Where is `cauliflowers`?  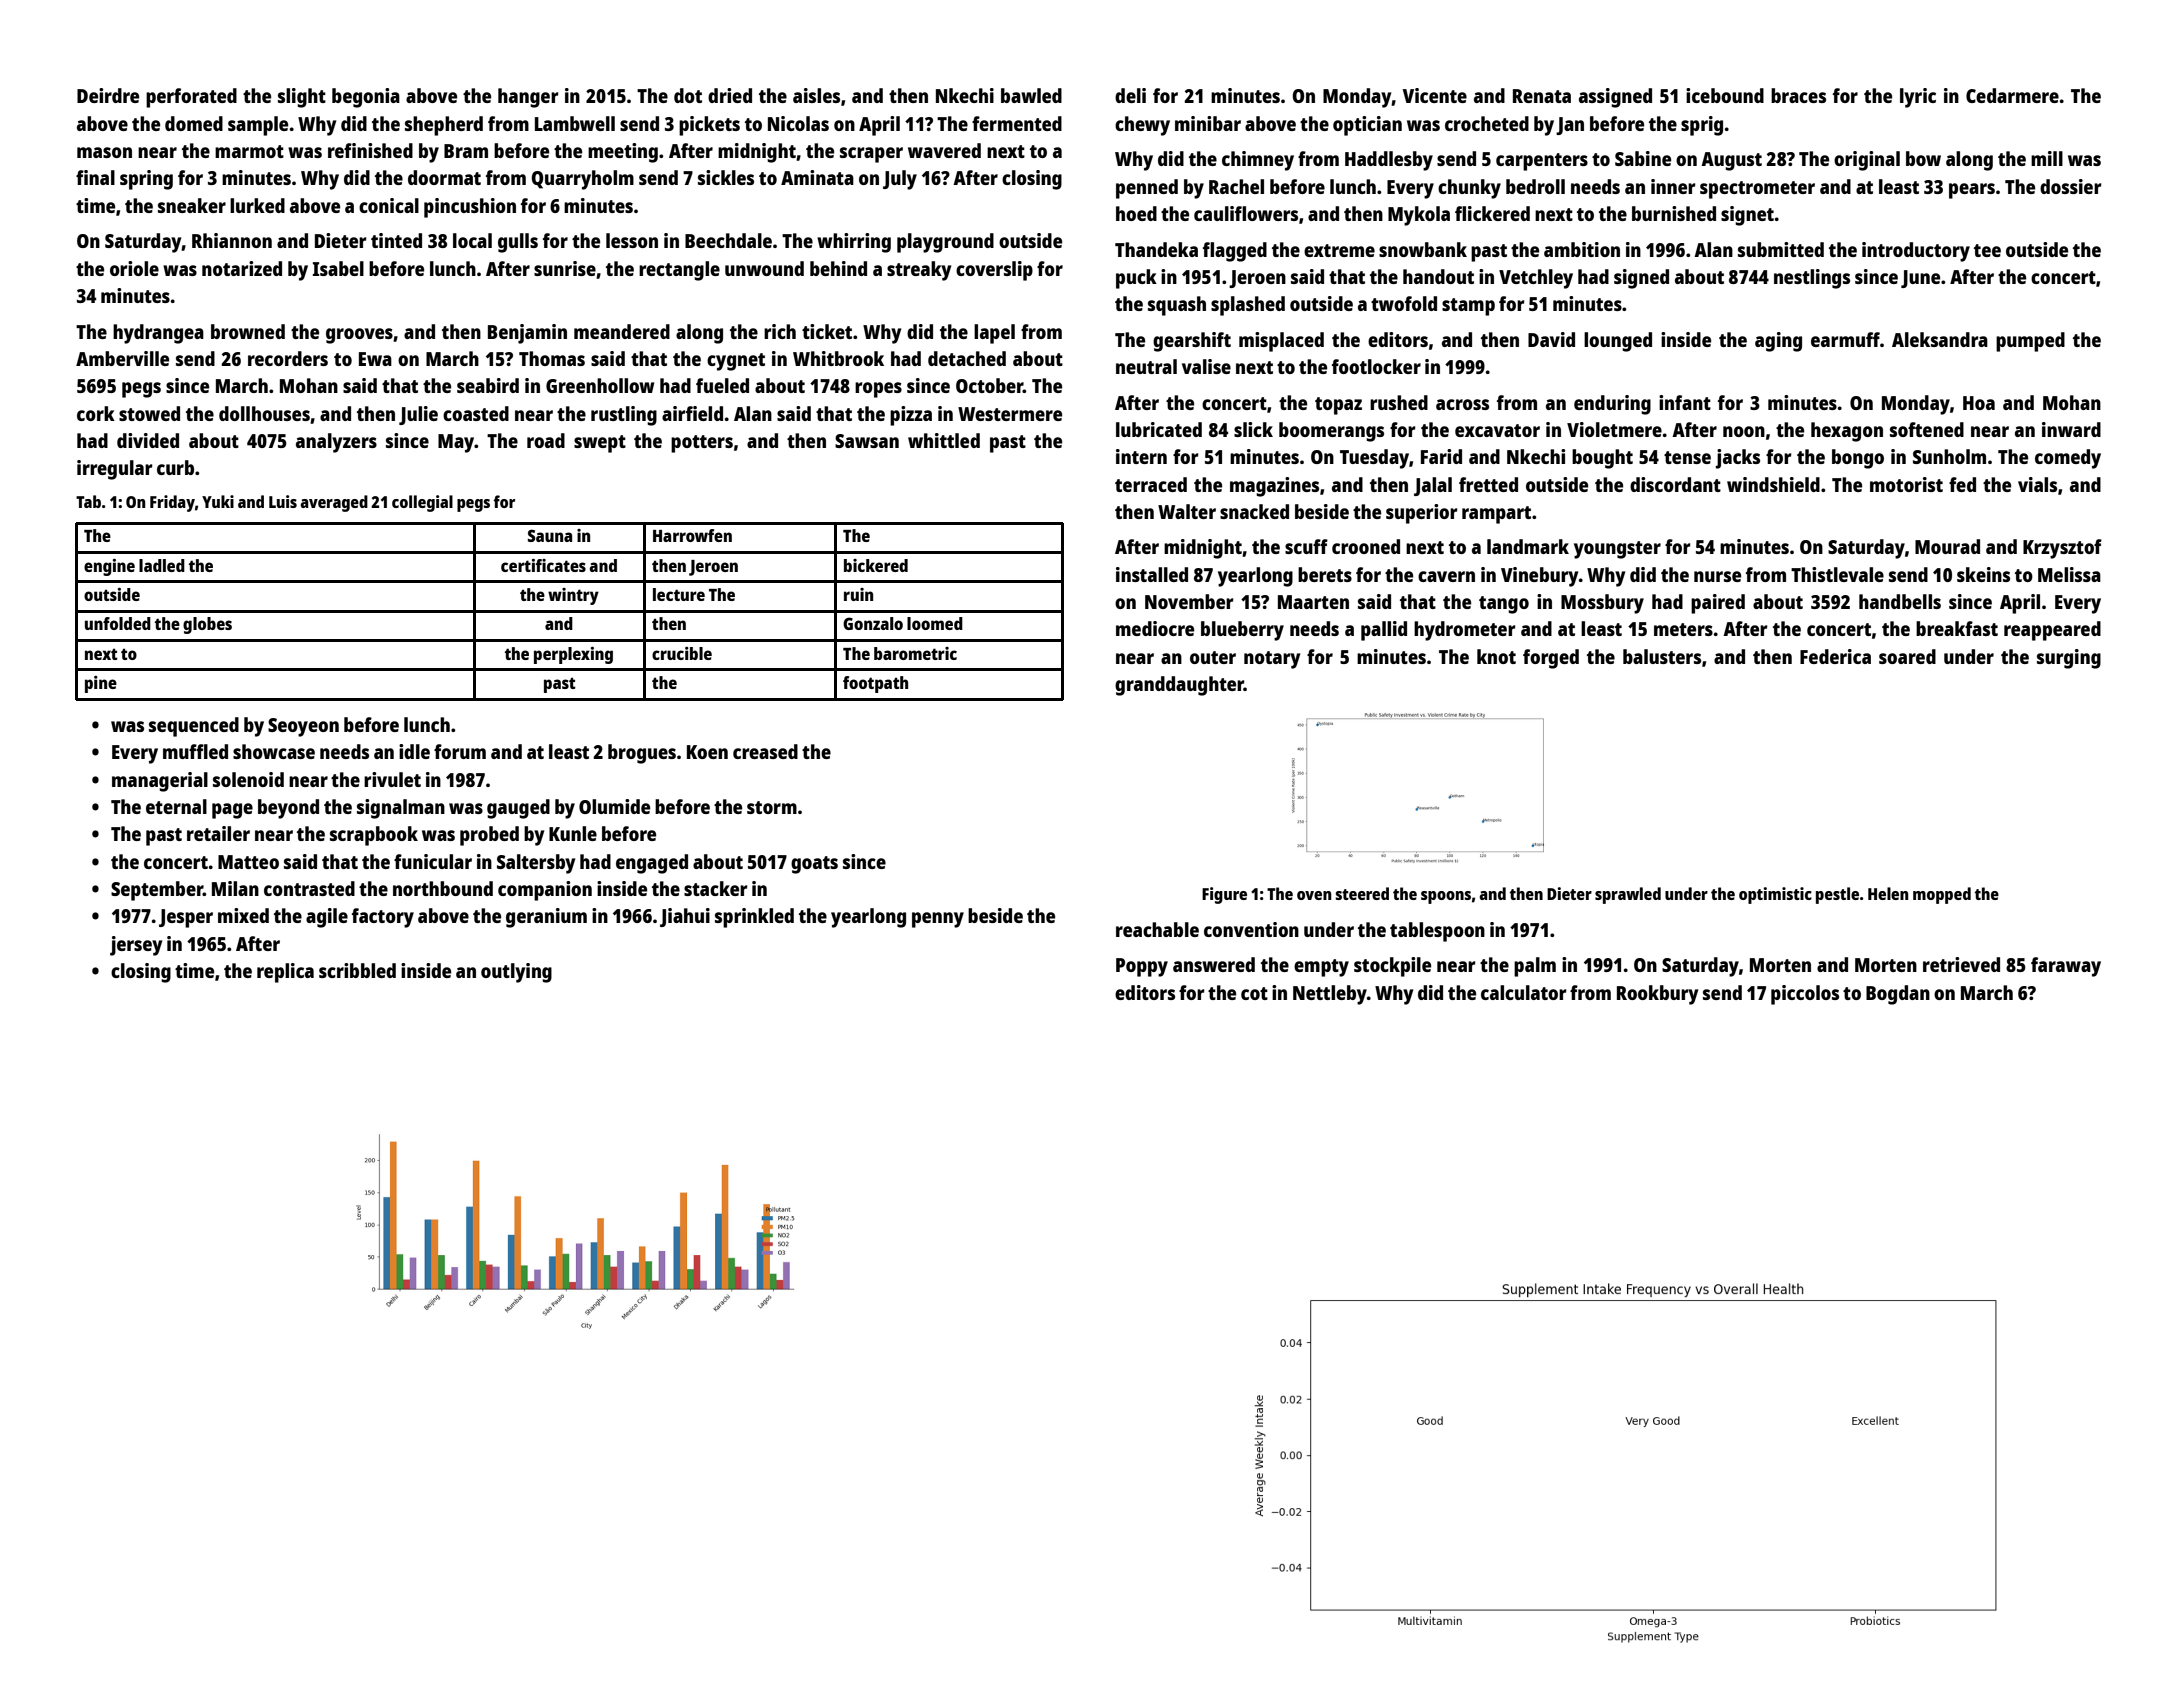 cauliflowers is located at coordinates (1246, 213).
